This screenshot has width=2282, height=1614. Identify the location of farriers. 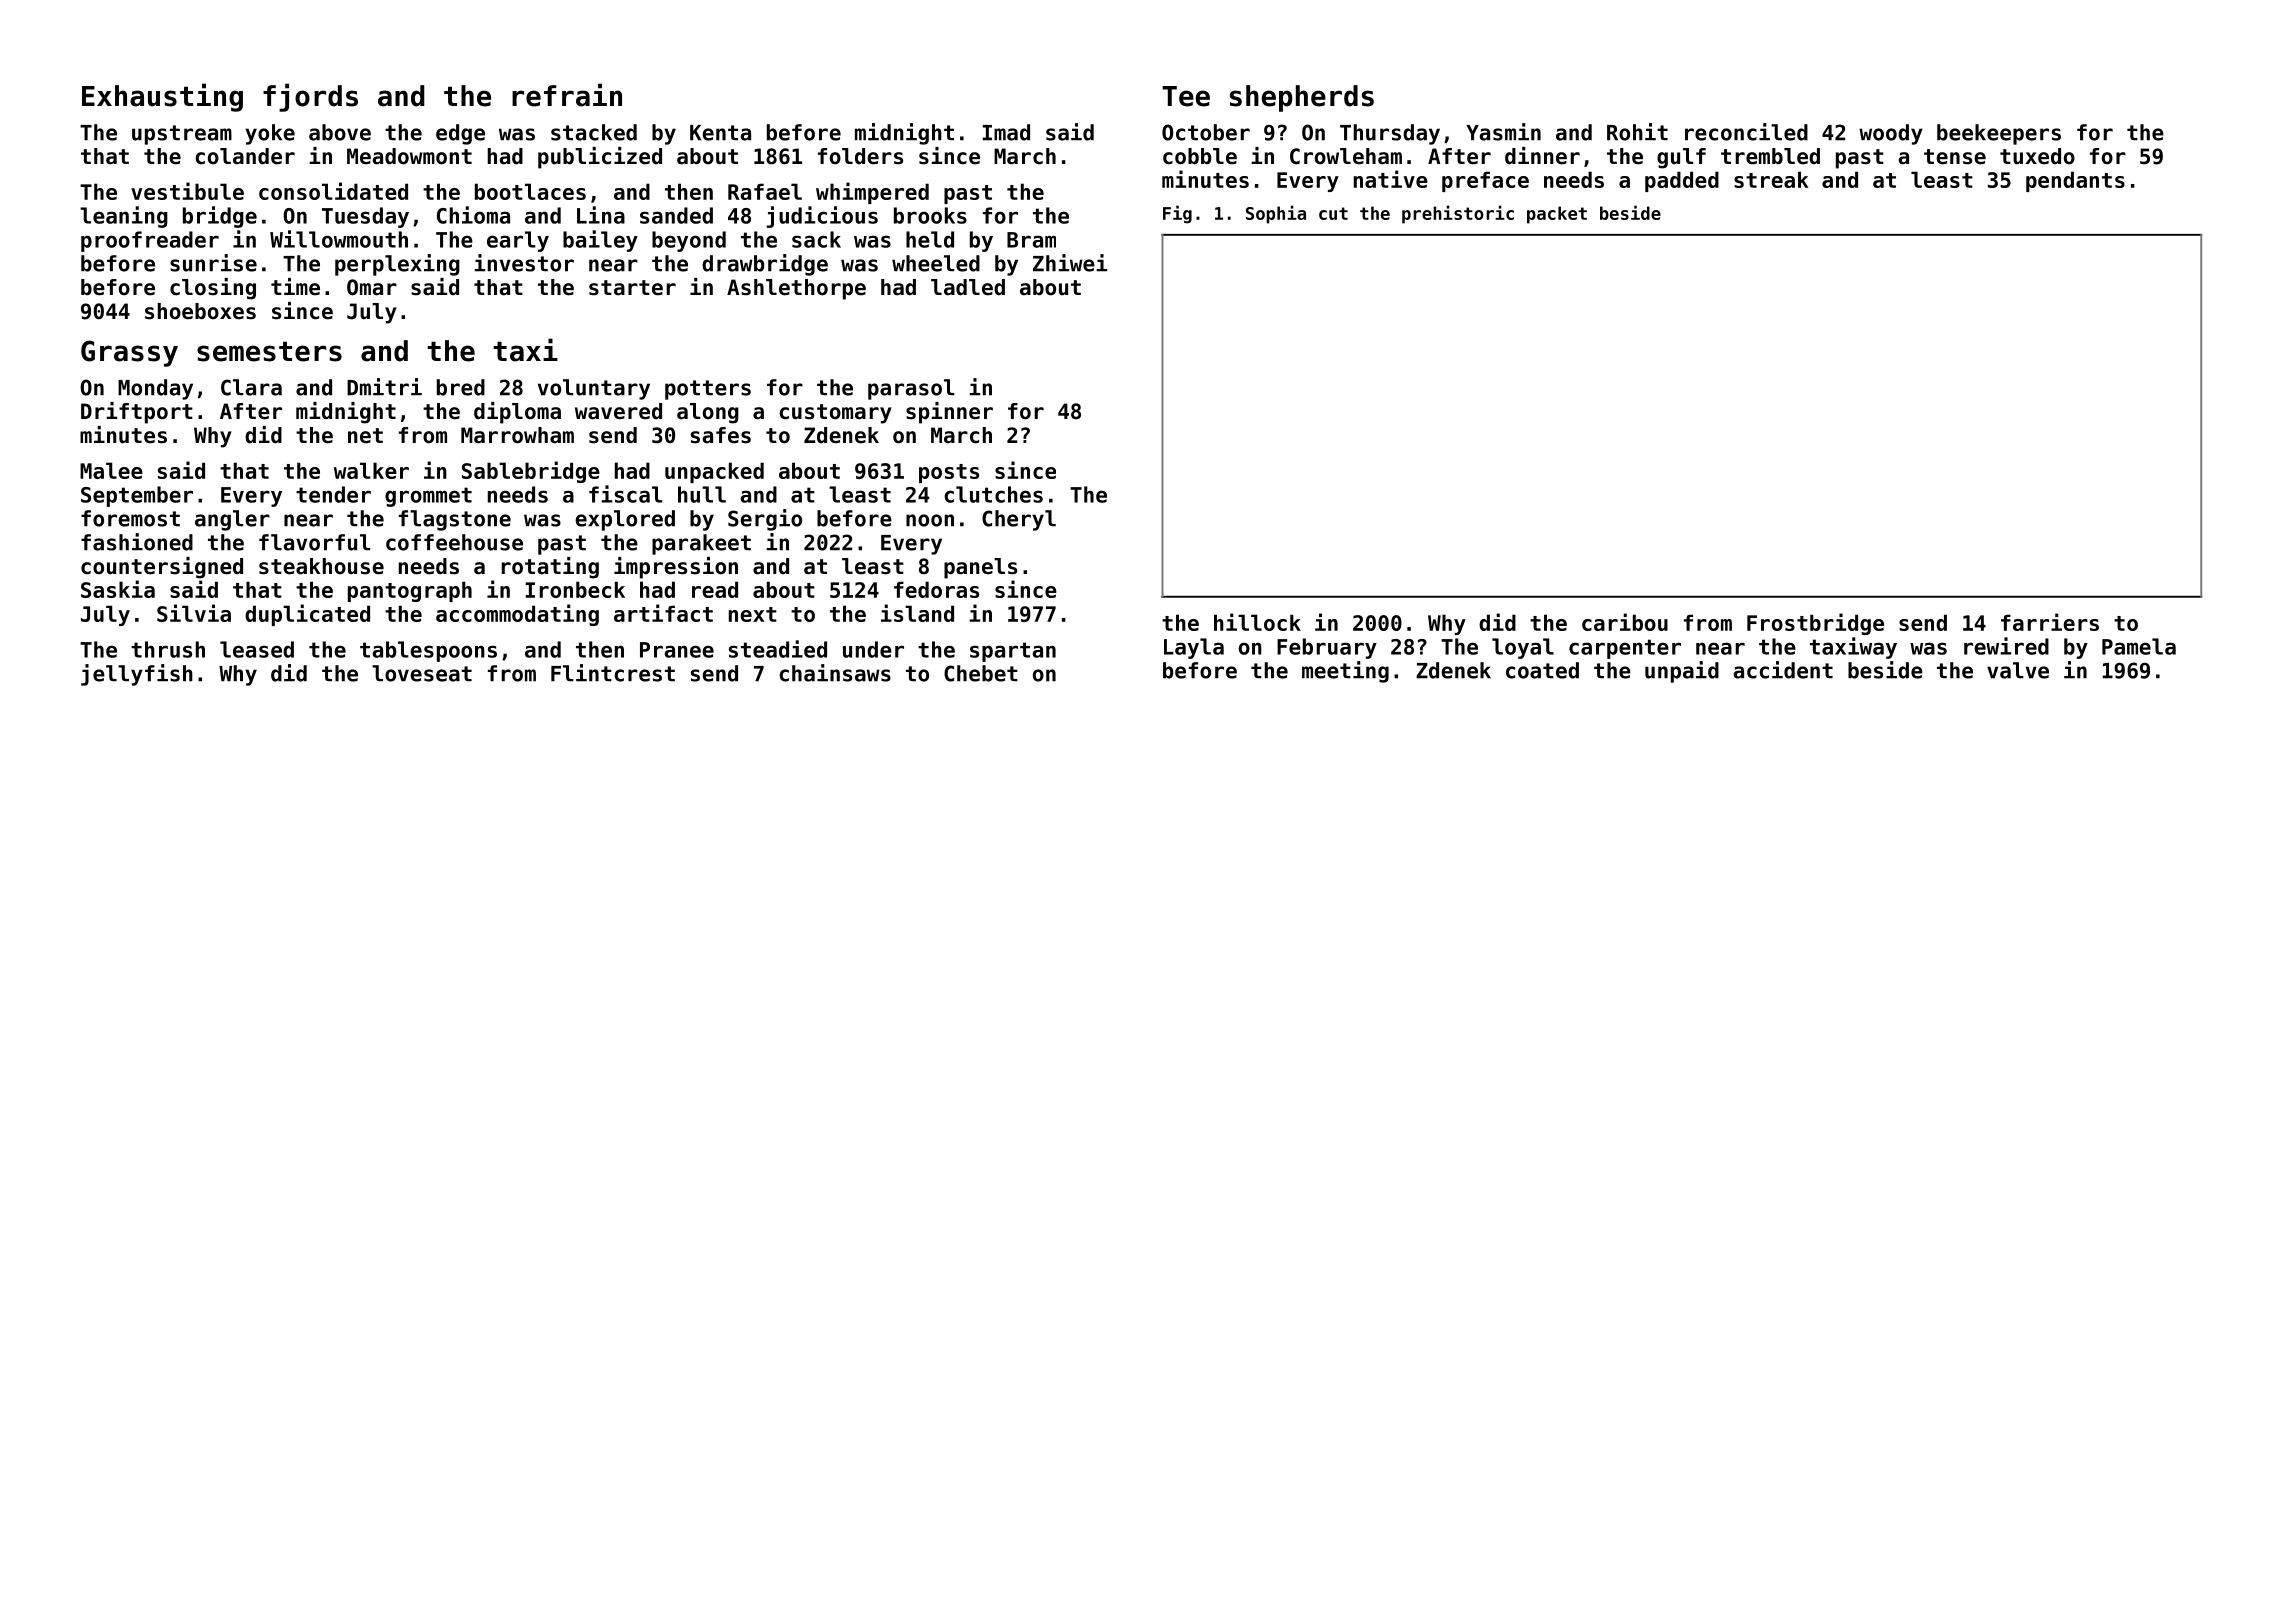
(2050, 622).
